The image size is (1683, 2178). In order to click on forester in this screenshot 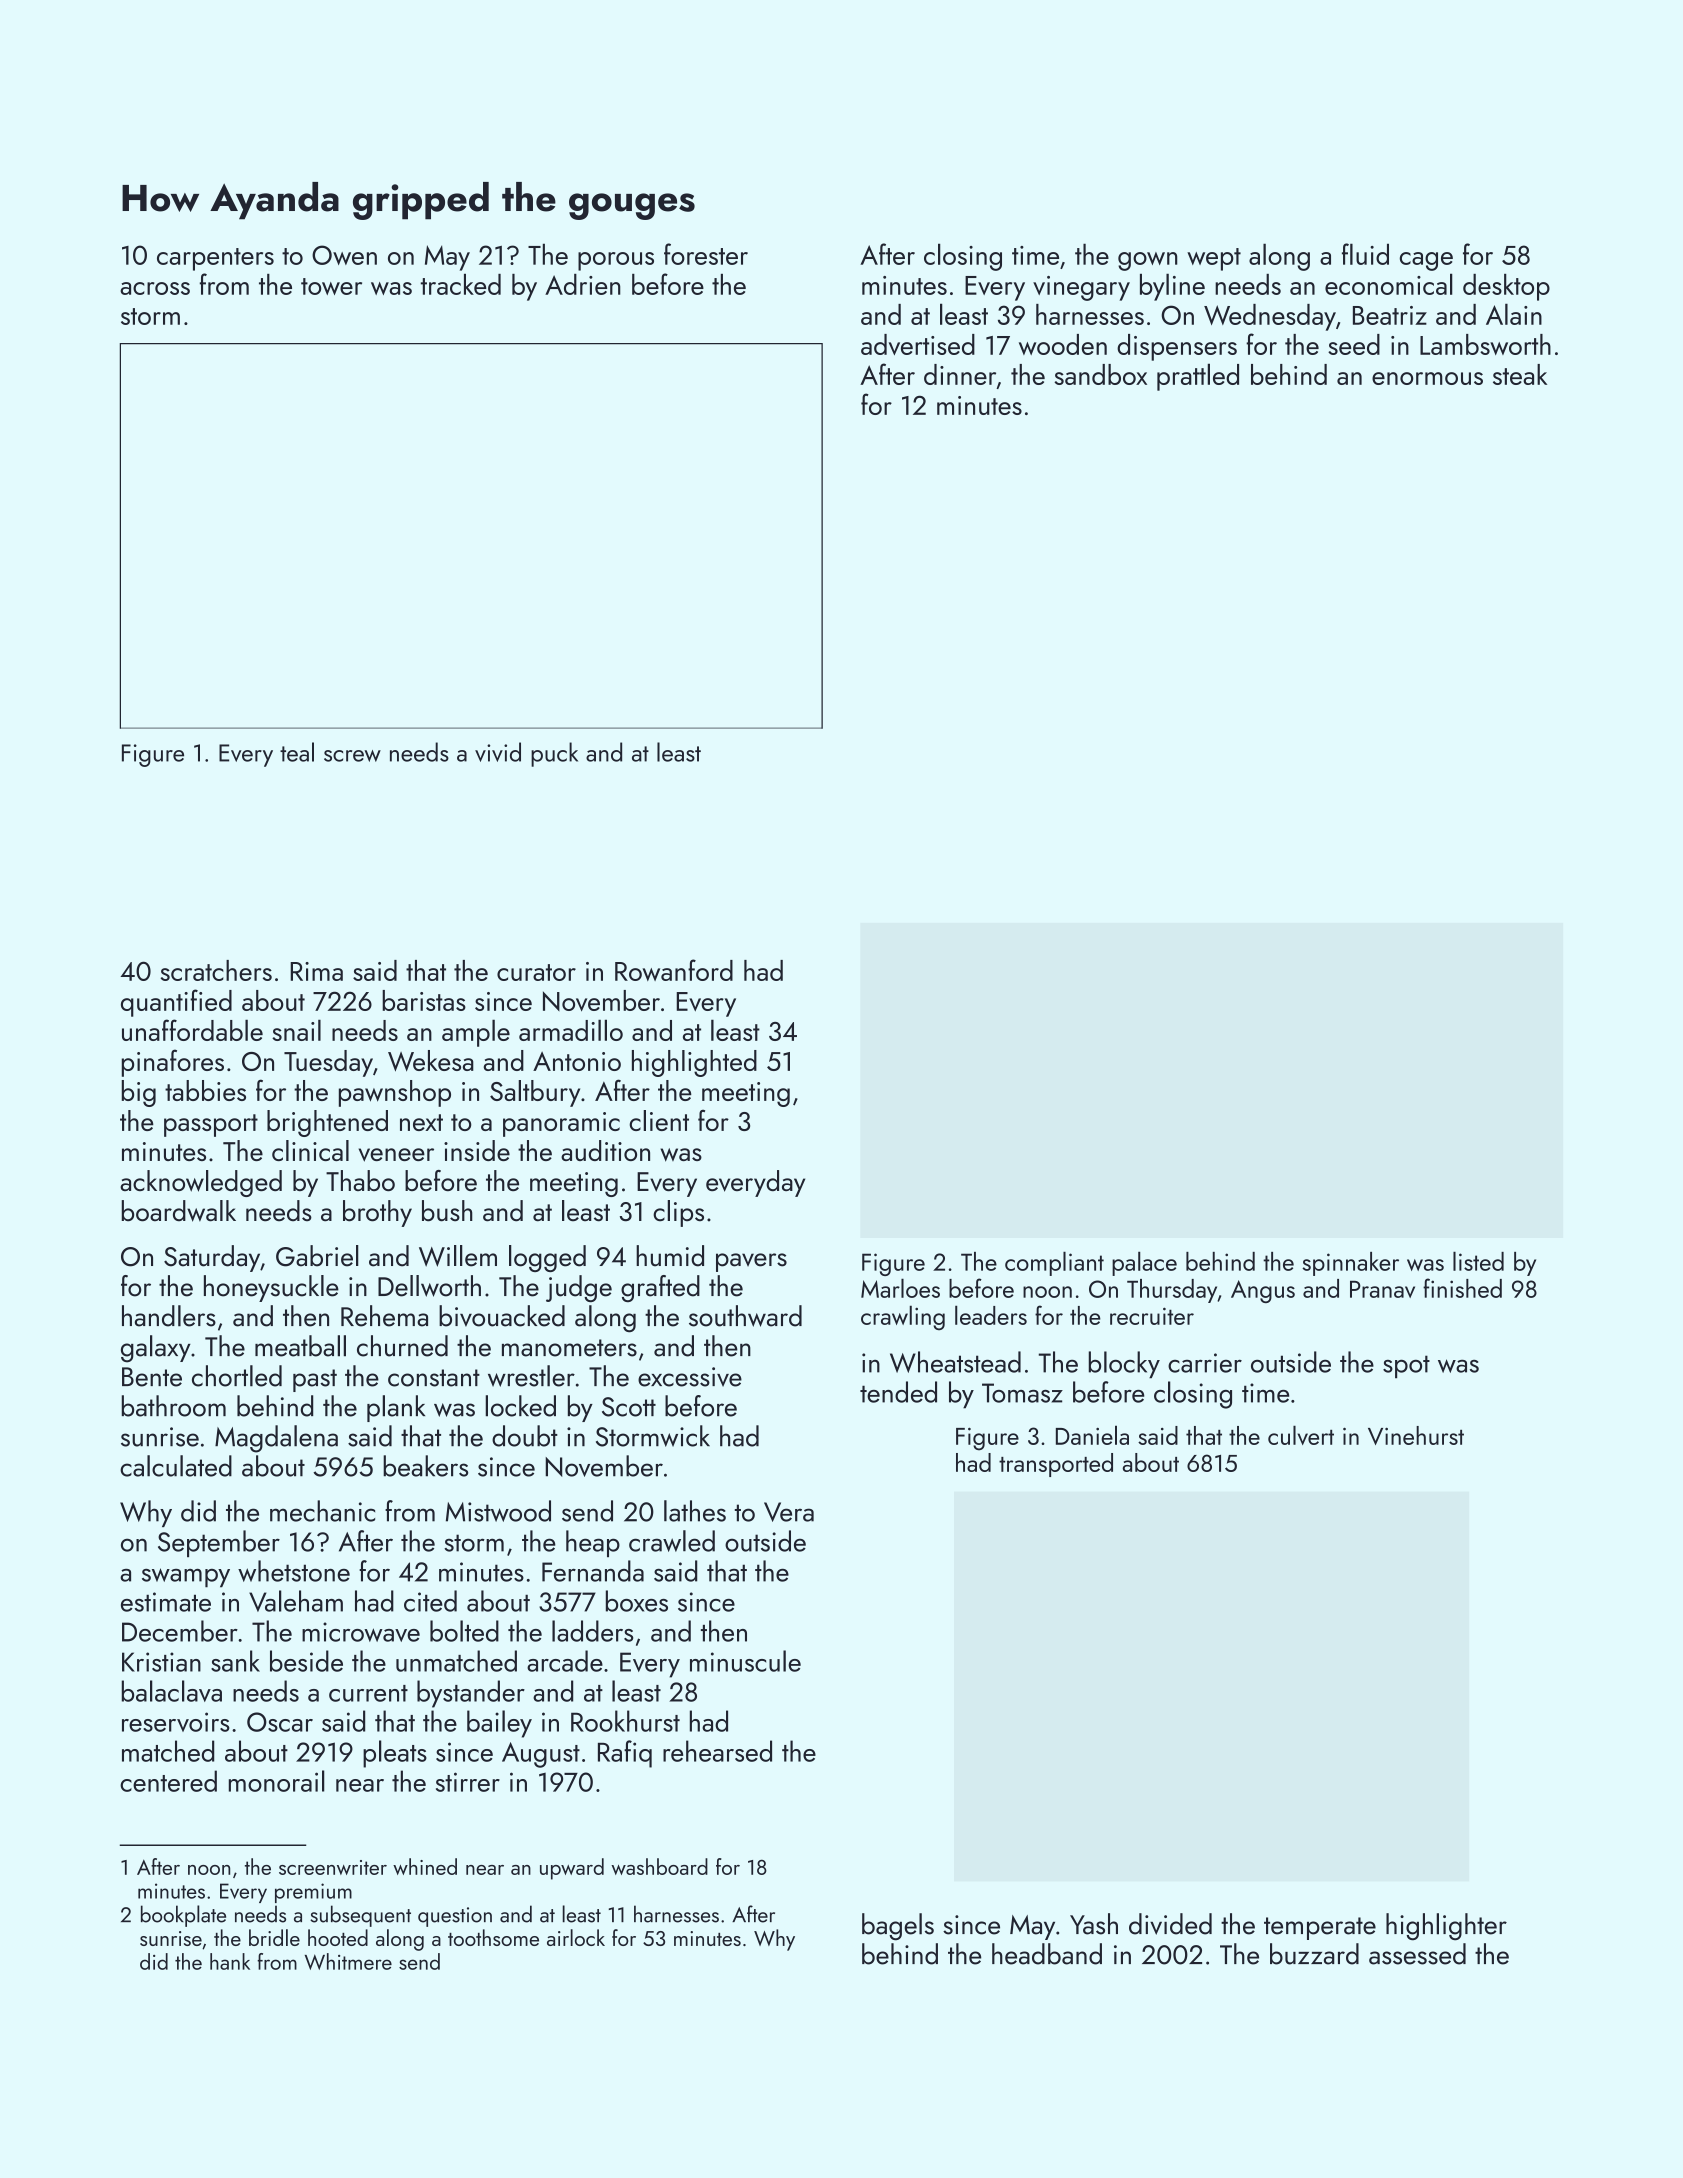, I will do `click(706, 254)`.
